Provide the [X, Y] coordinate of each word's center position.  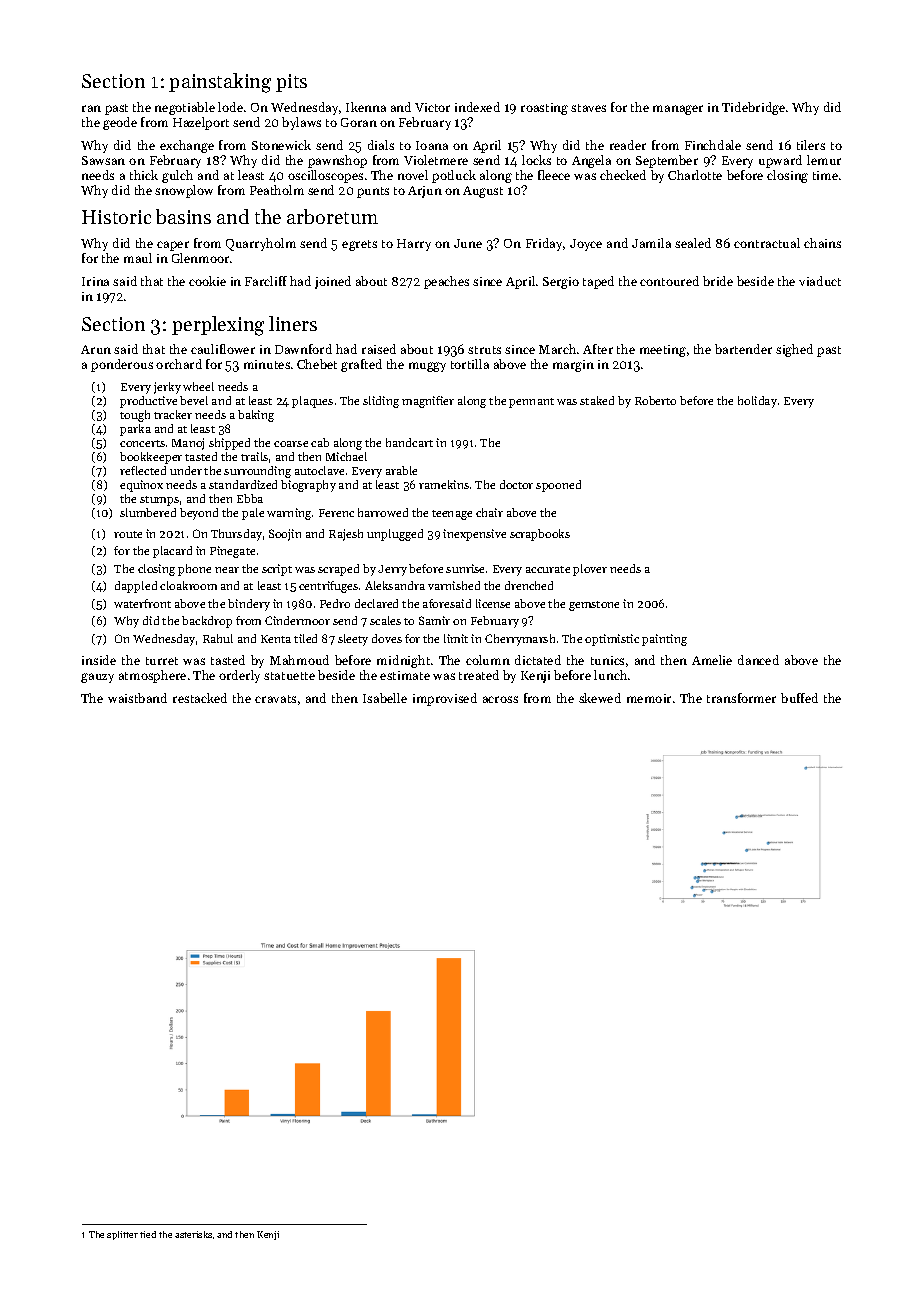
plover [590, 570]
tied [148, 1234]
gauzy [97, 678]
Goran [359, 122]
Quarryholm [261, 244]
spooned [558, 486]
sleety [353, 640]
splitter [122, 1235]
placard [172, 552]
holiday [757, 402]
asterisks [193, 1234]
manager [678, 110]
